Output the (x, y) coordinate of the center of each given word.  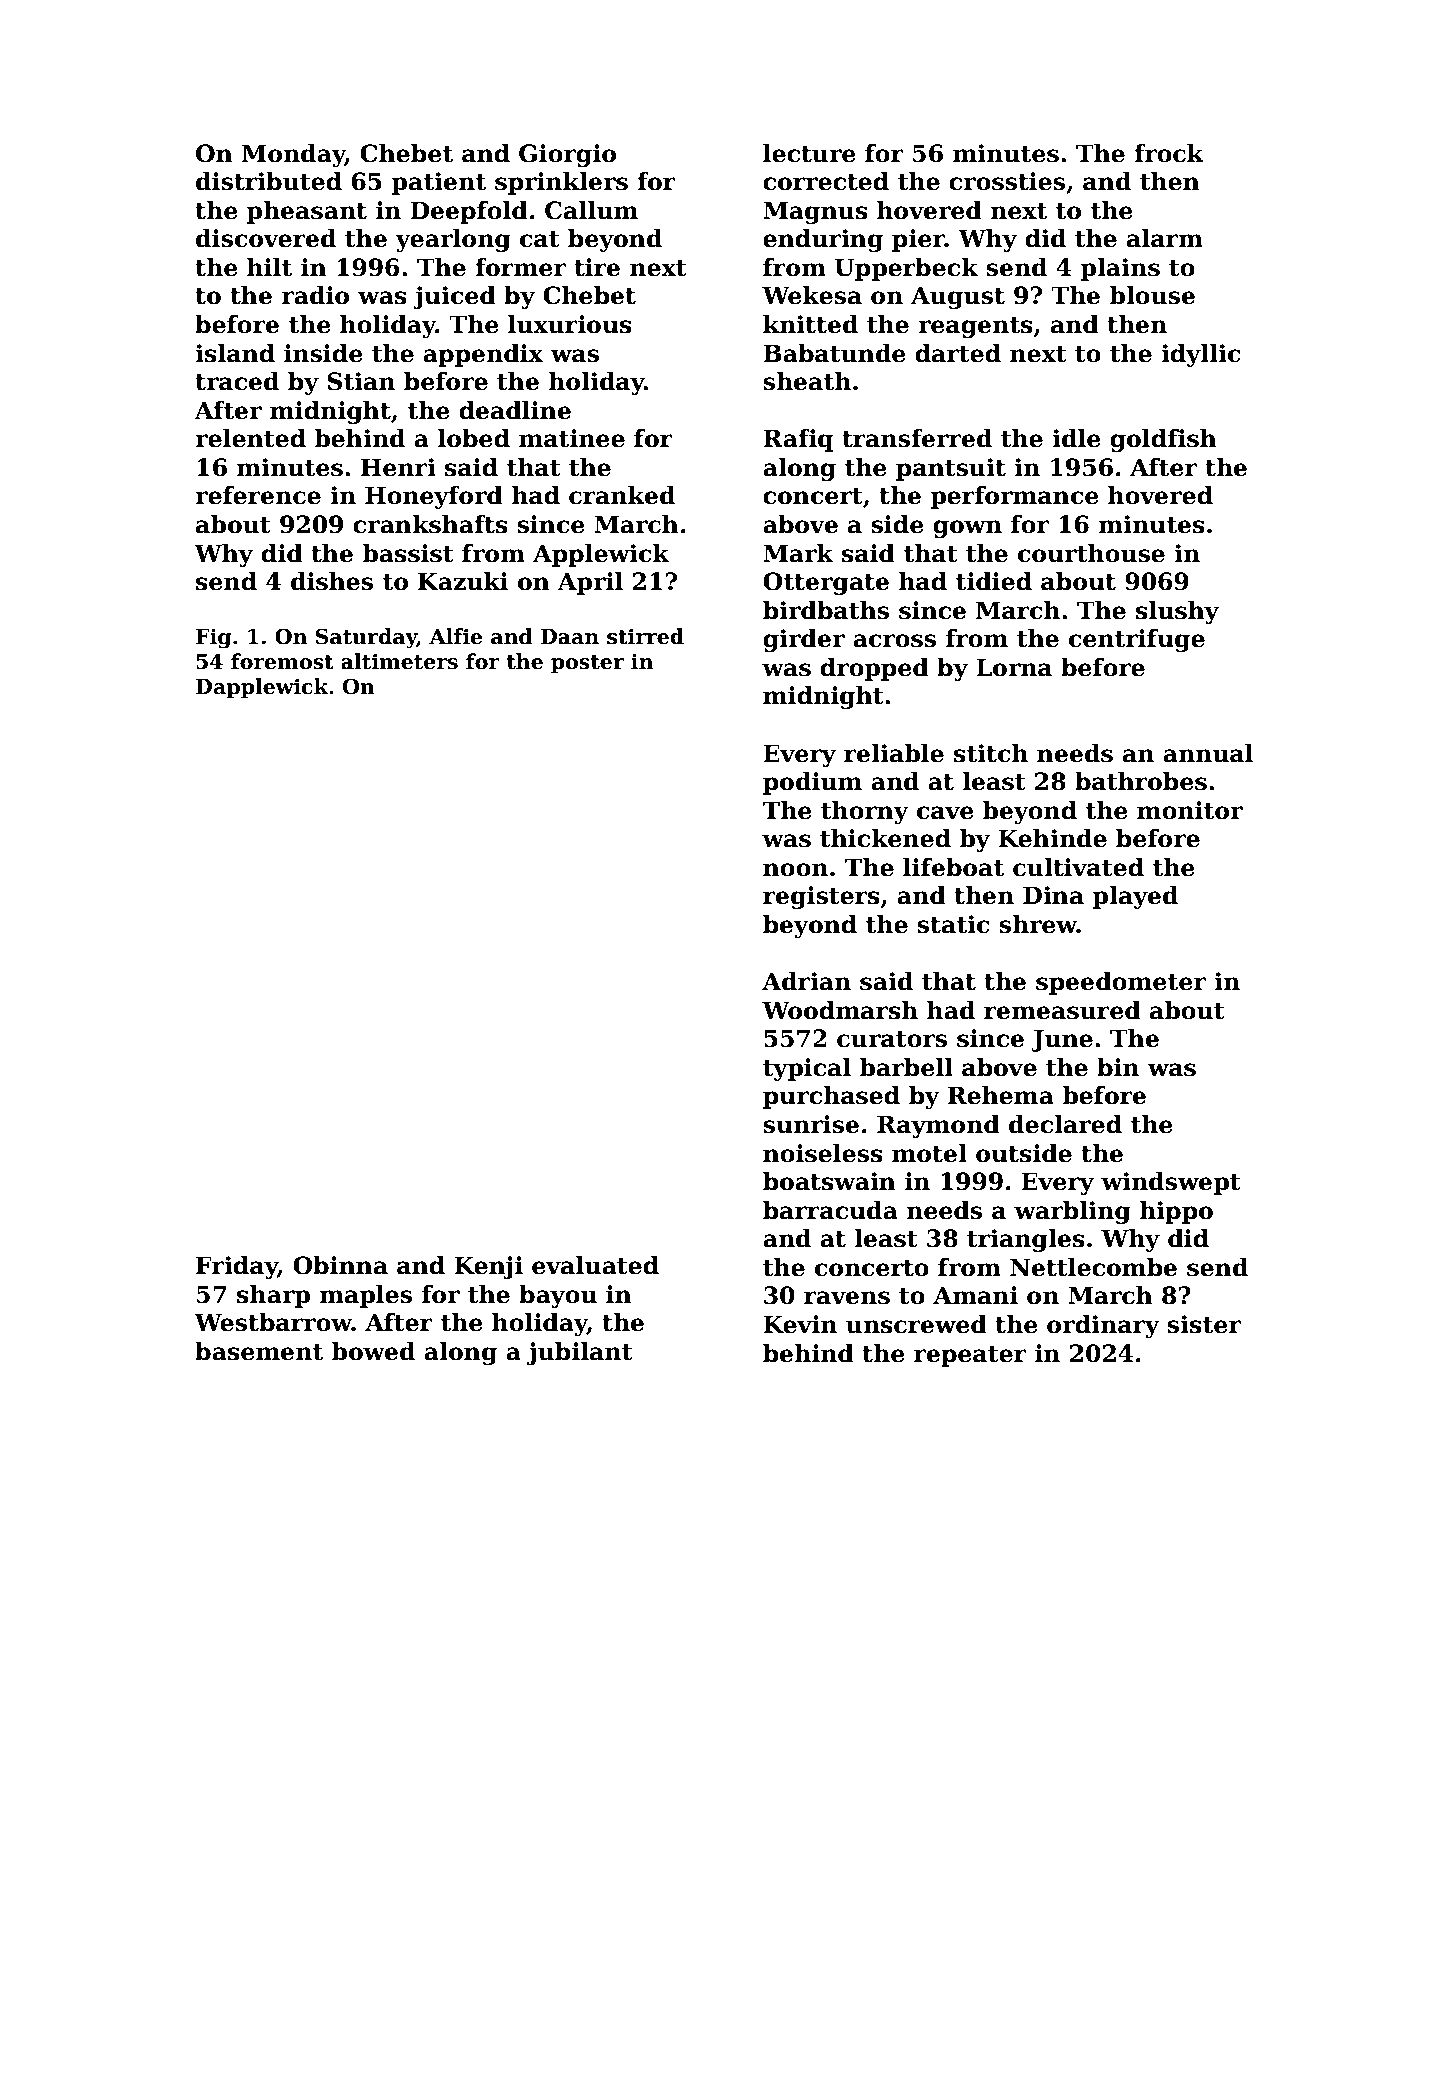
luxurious (570, 324)
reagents (975, 327)
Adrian (806, 981)
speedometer (1121, 983)
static (953, 924)
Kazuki (463, 581)
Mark (798, 553)
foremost (282, 661)
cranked (622, 495)
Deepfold (469, 212)
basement (259, 1351)
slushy (1177, 612)
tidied (994, 581)
